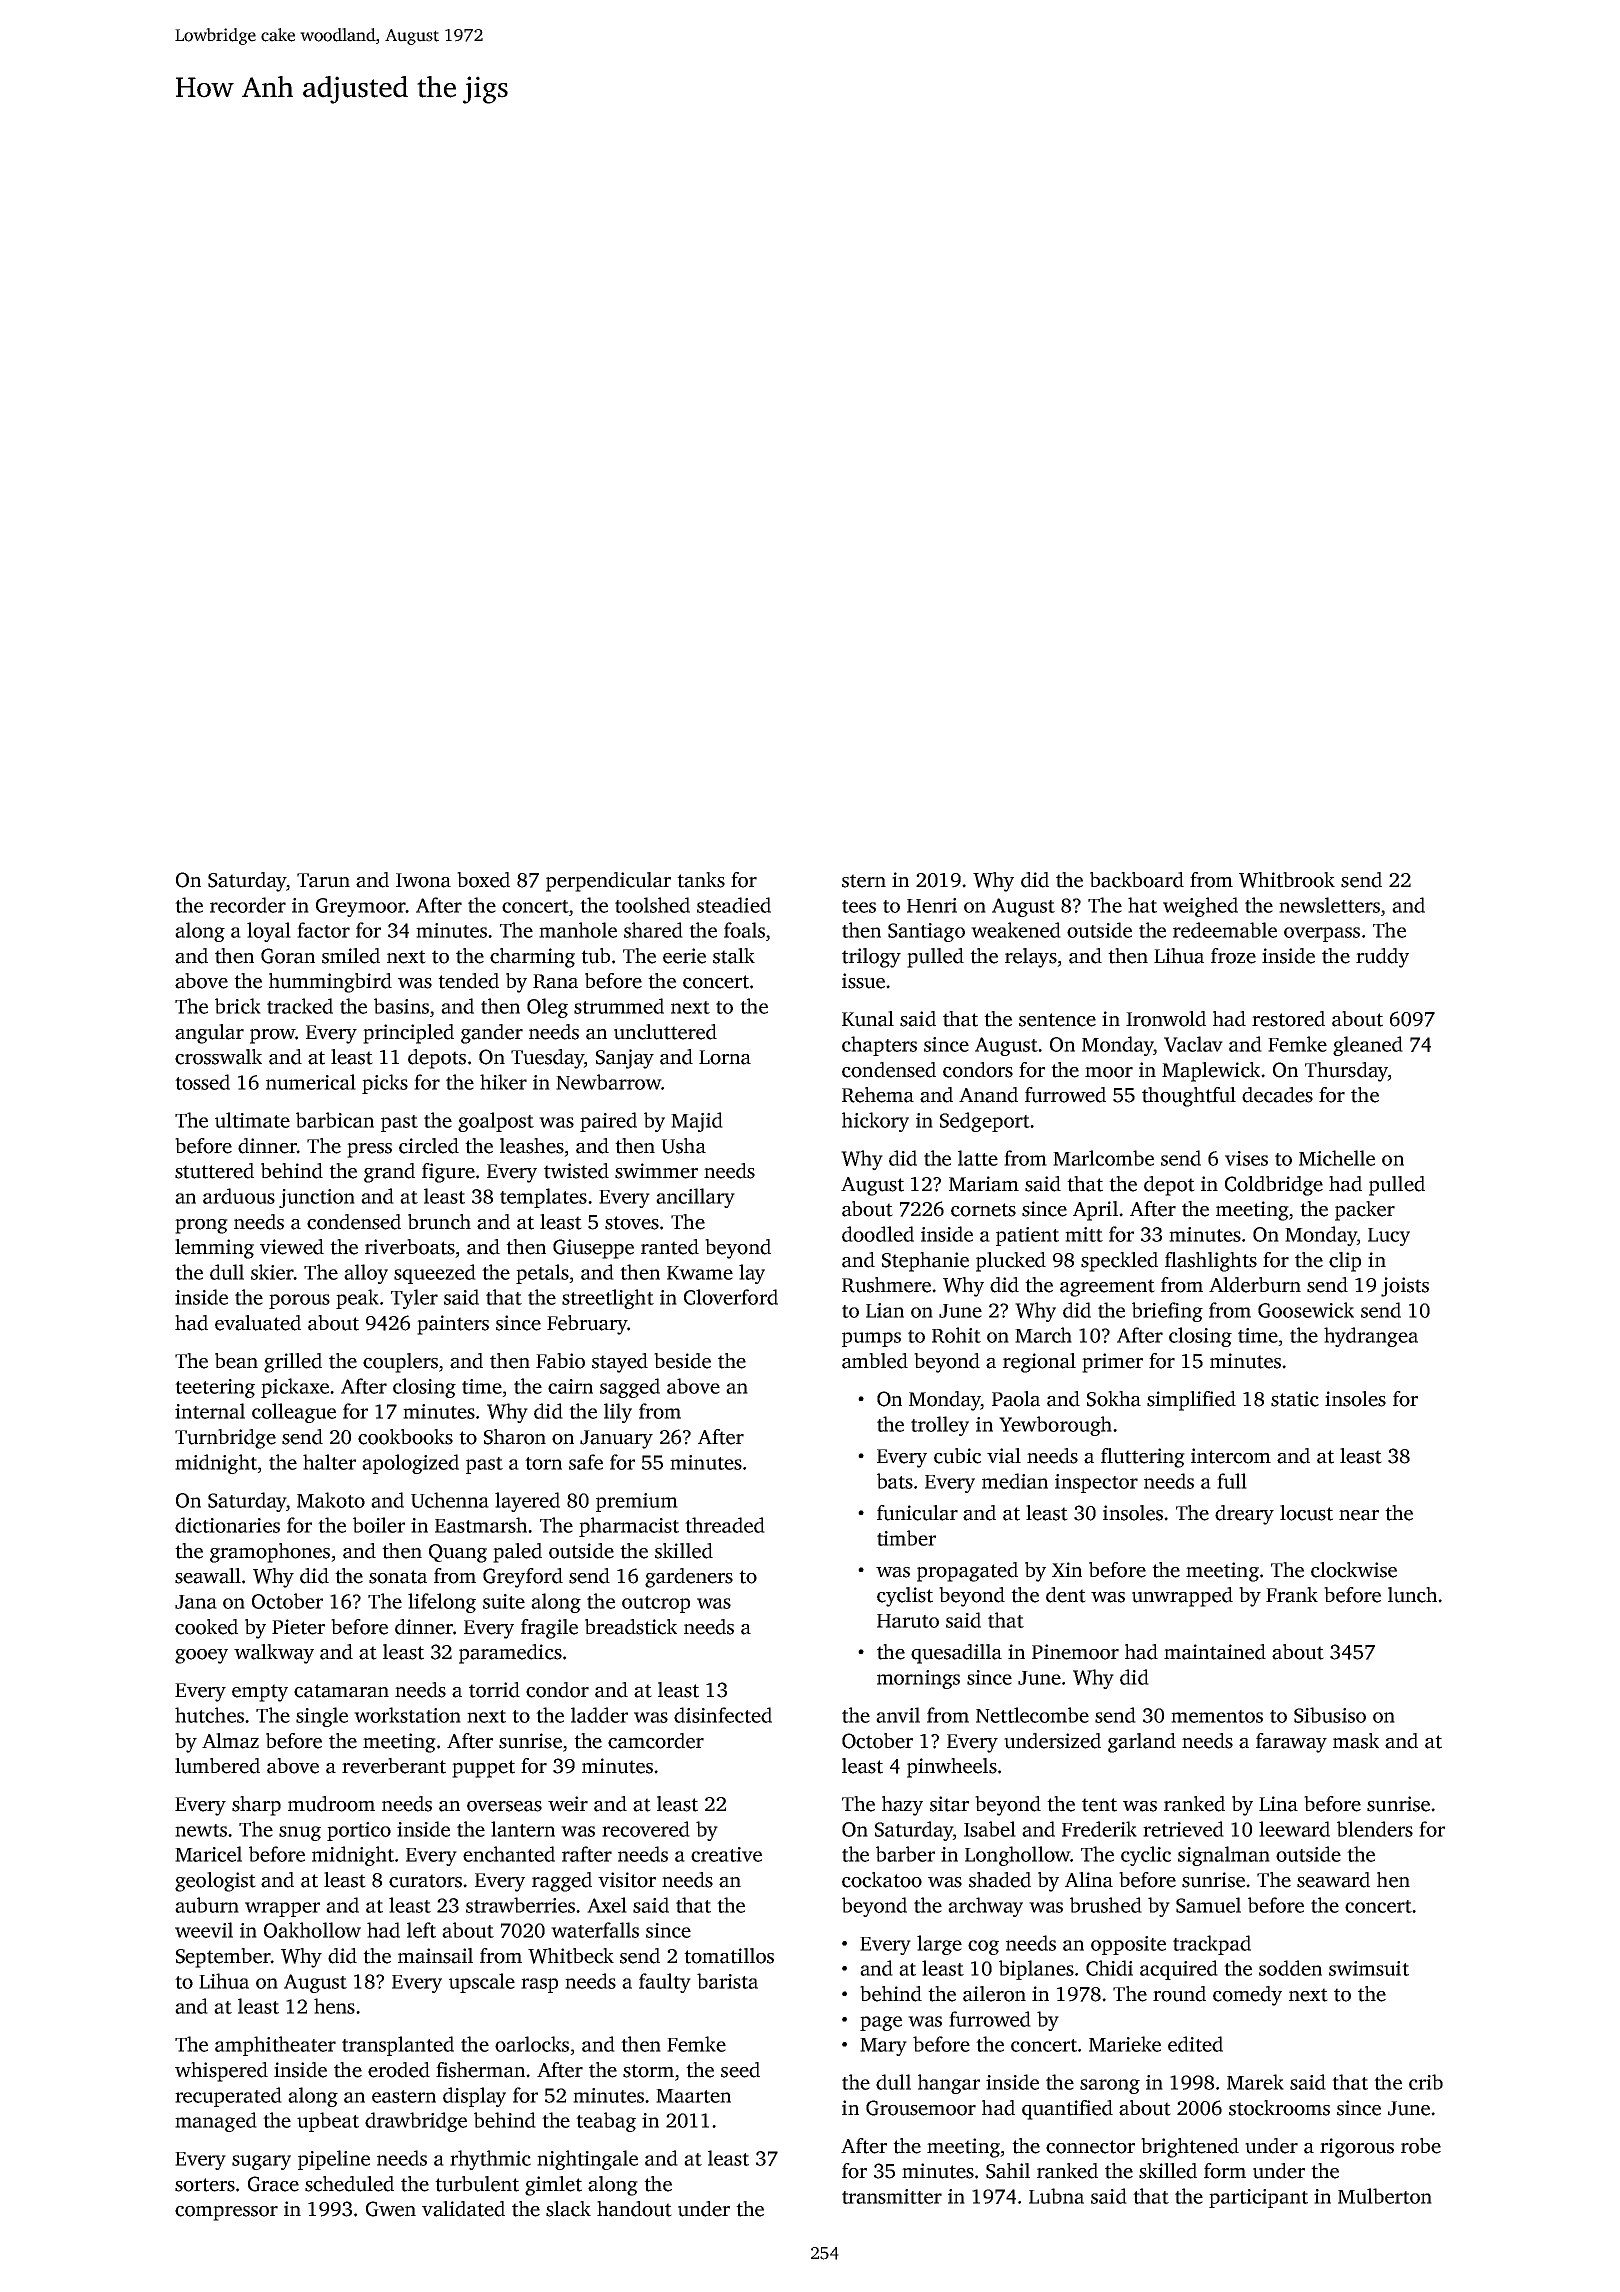  I want to click on lifelong, so click(442, 1603).
